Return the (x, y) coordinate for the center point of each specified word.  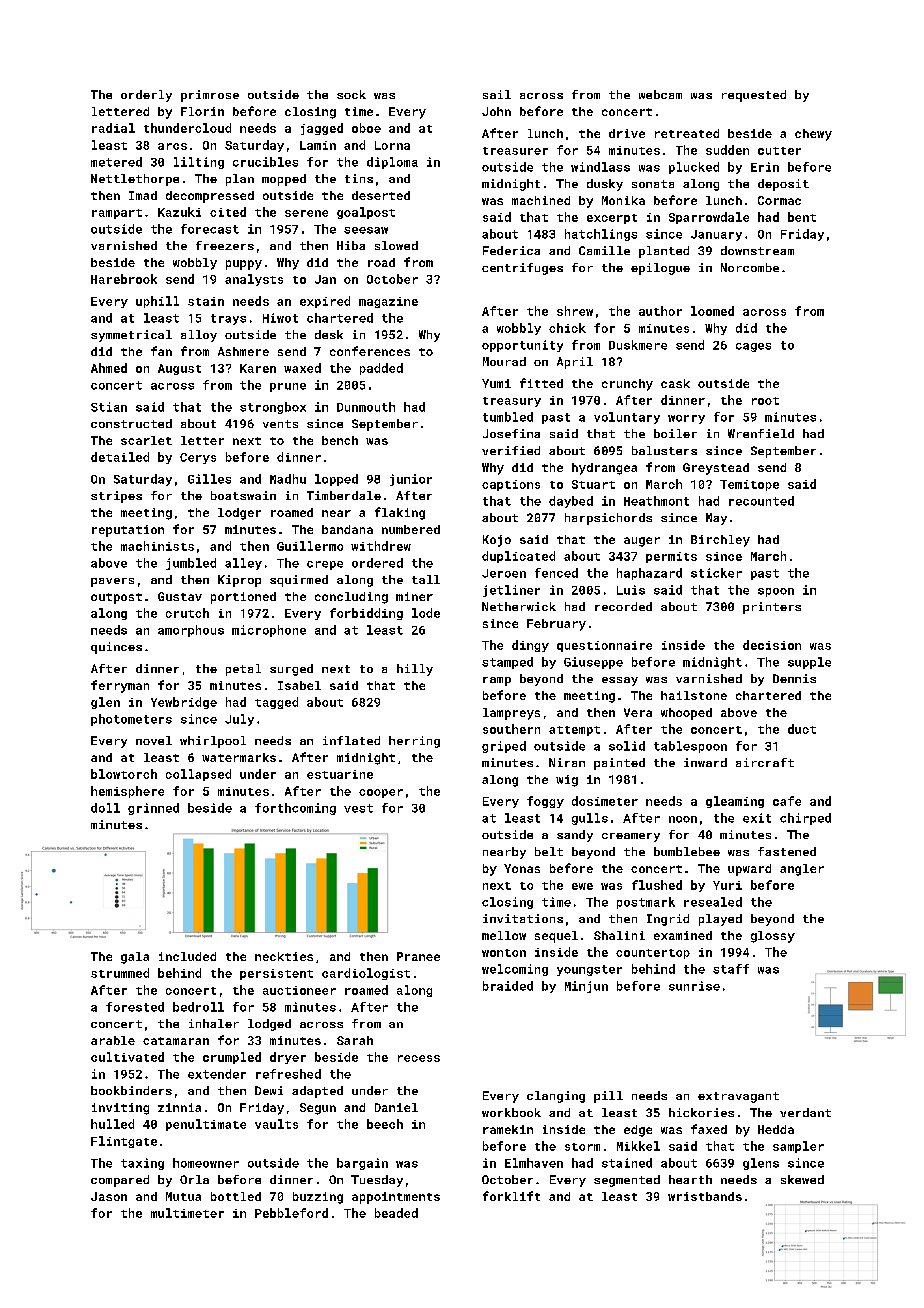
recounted (761, 501)
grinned (153, 809)
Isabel (299, 685)
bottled (236, 1196)
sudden (727, 150)
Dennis (794, 678)
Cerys (198, 458)
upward (749, 870)
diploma (392, 163)
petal (243, 670)
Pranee (418, 956)
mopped (284, 180)
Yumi (496, 383)
